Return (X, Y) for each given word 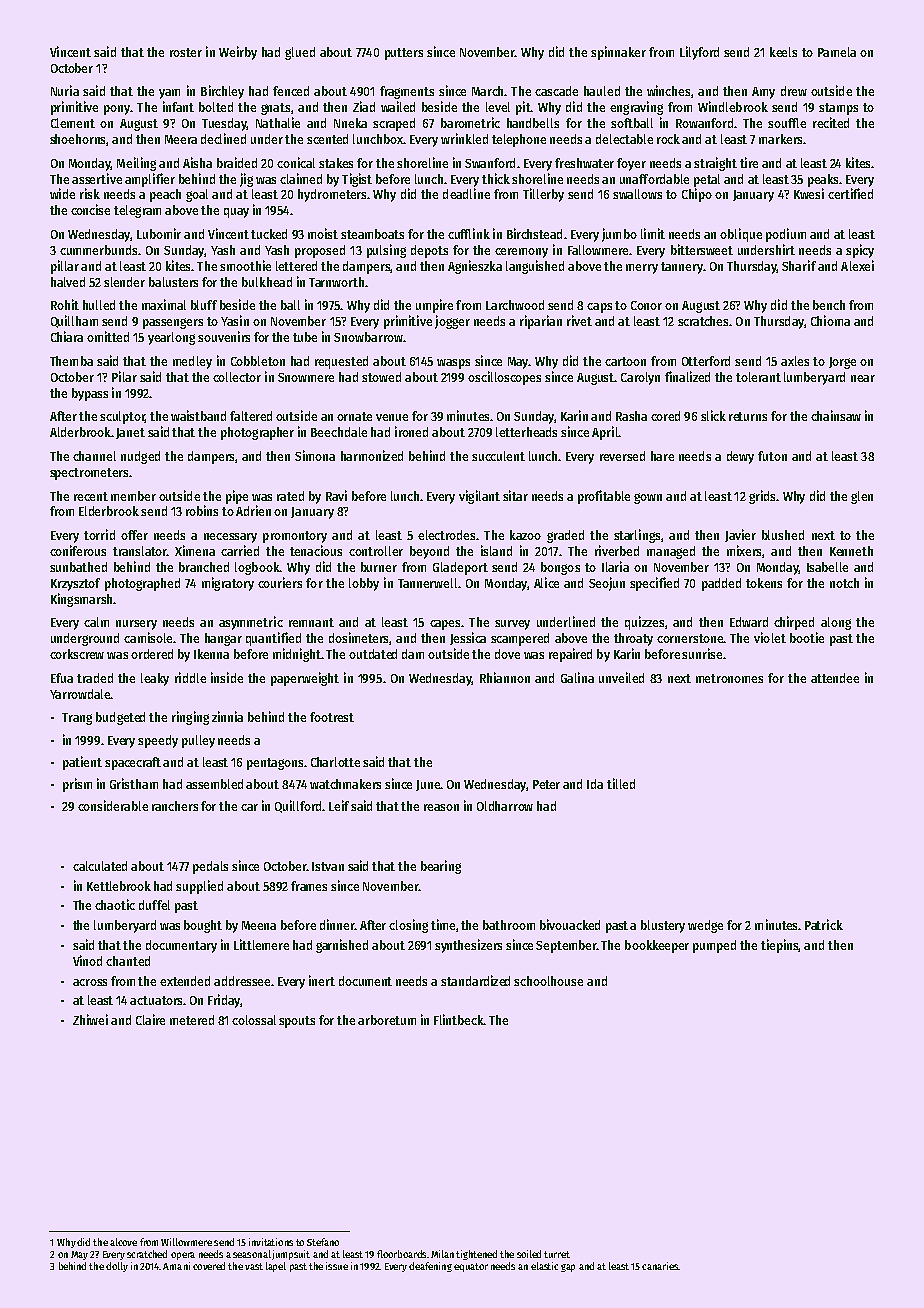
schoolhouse (548, 981)
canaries (660, 1266)
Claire (150, 1019)
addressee (242, 981)
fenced (291, 91)
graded (565, 536)
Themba (71, 361)
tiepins (780, 946)
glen (862, 497)
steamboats (372, 234)
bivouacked (570, 924)
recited (831, 122)
